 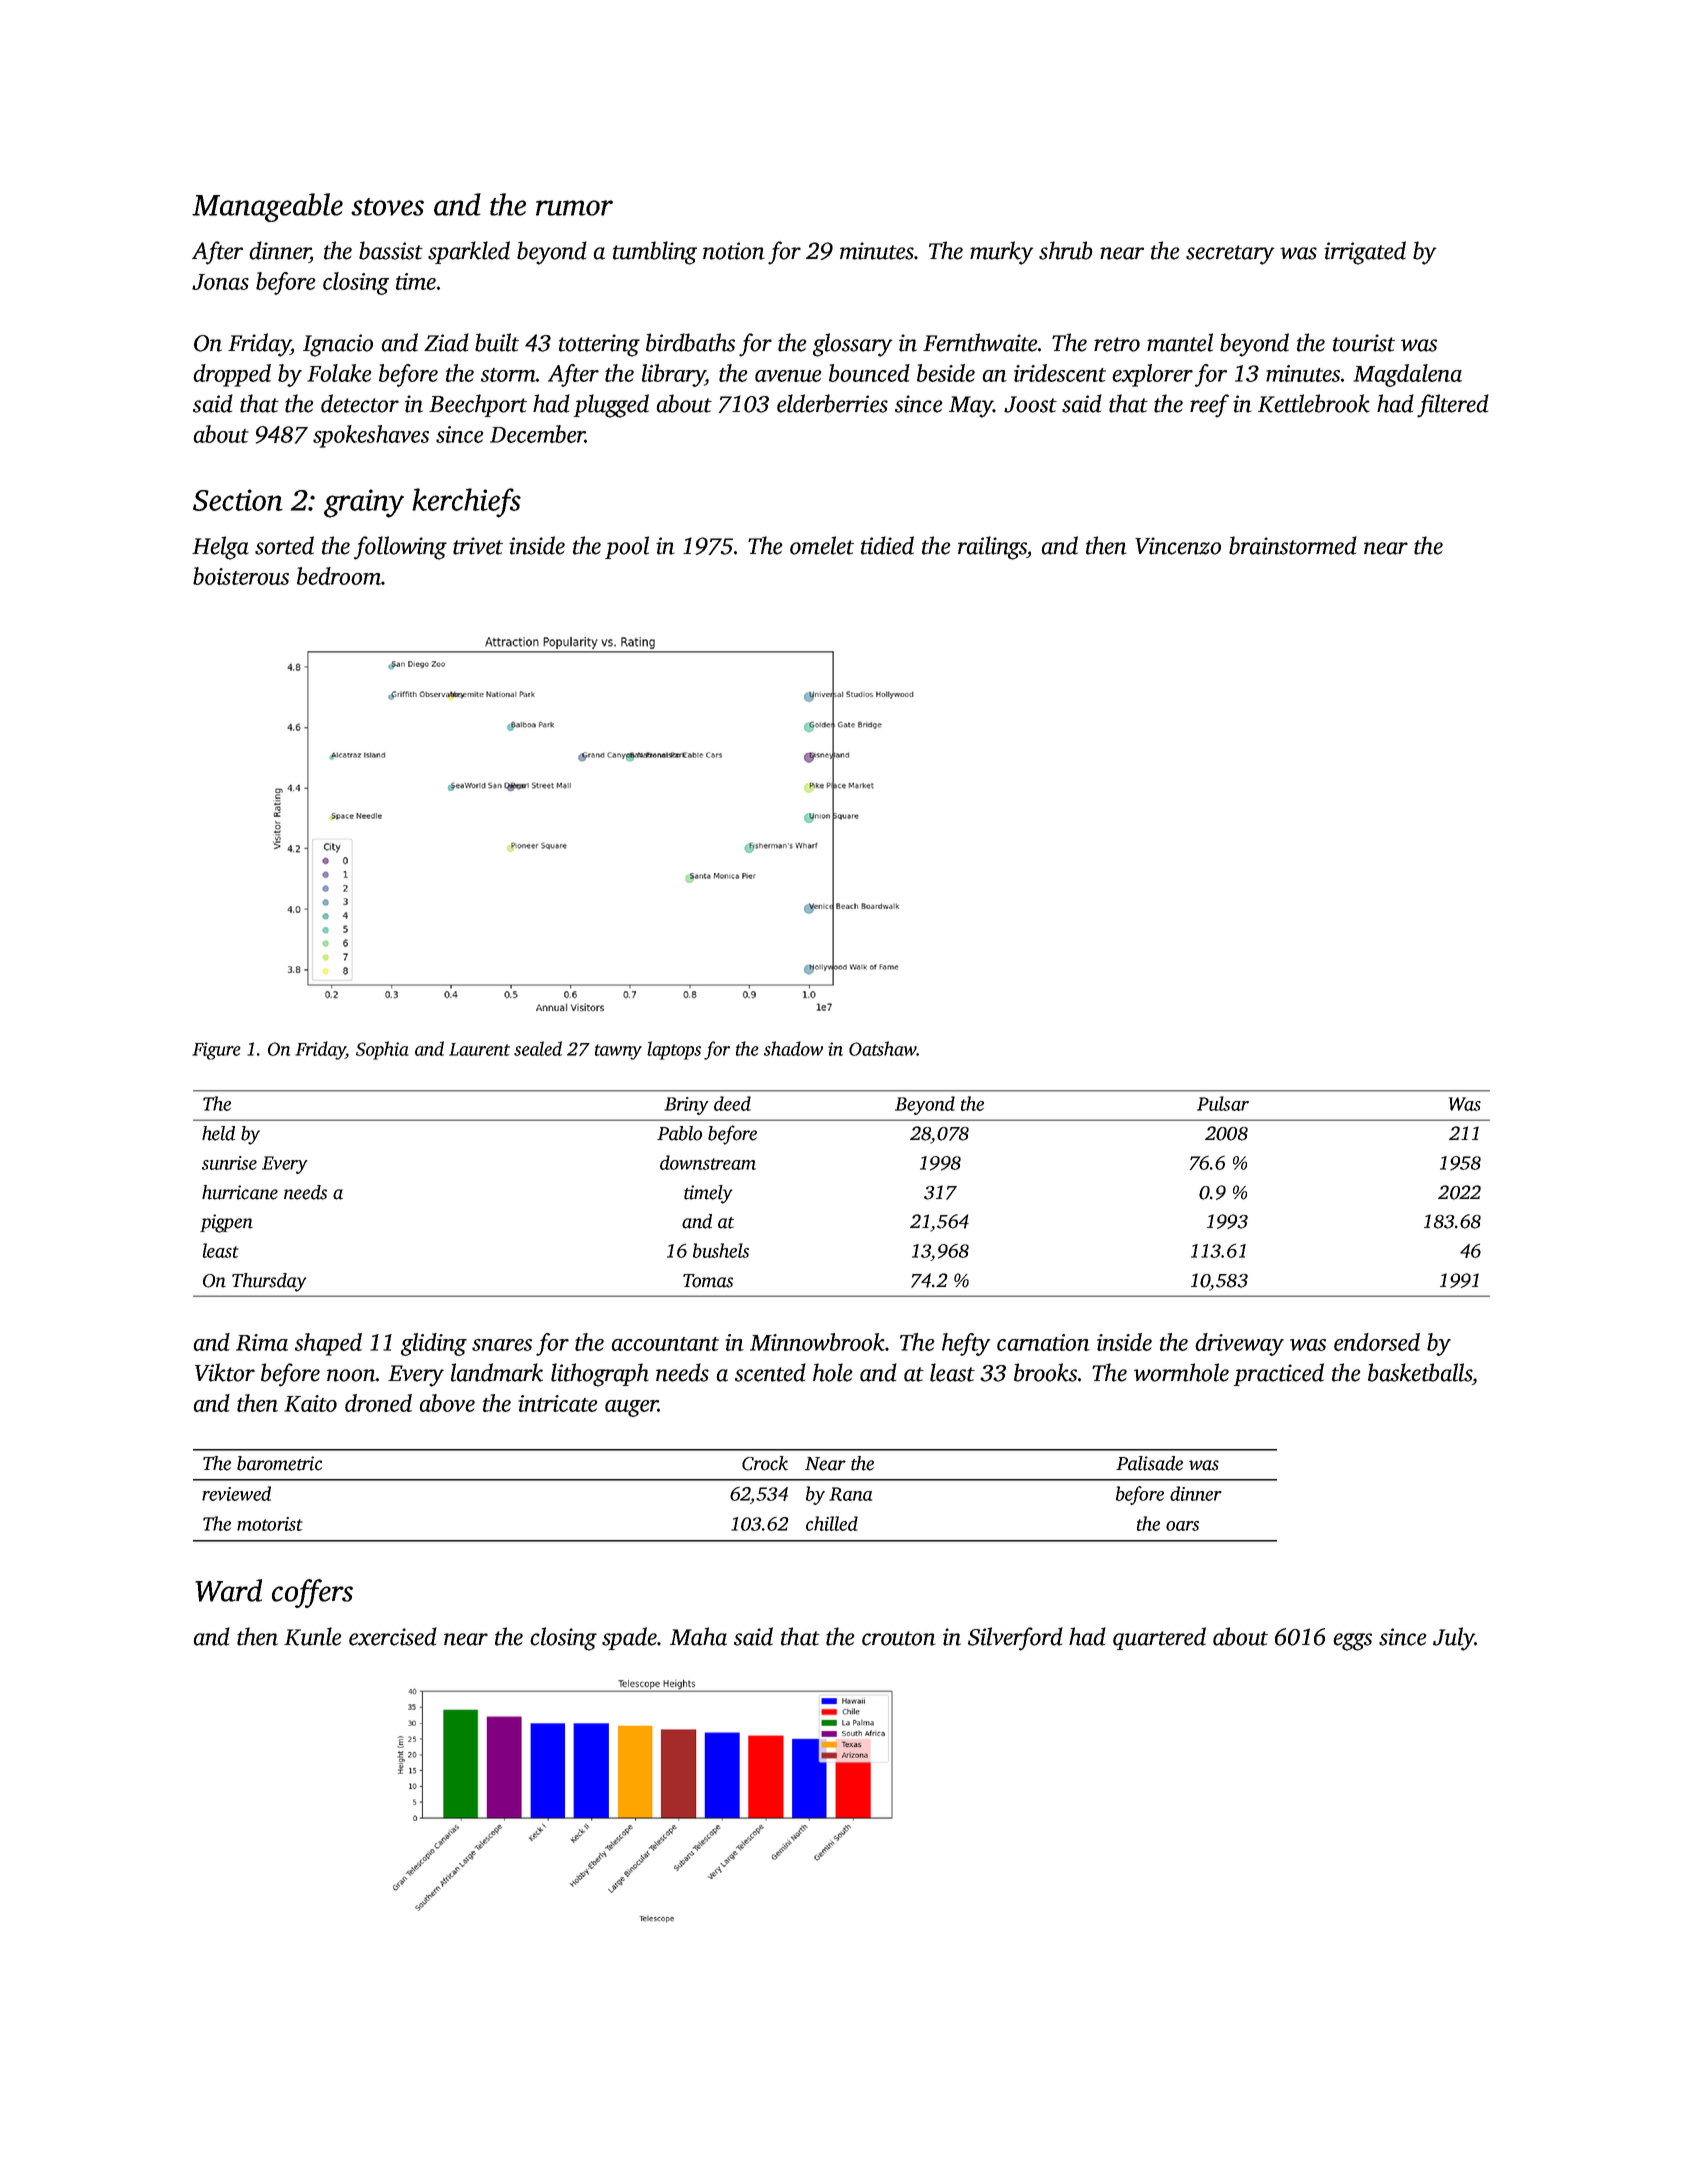 What do you see at coordinates (822, 545) in the image?
I see `omelet` at bounding box center [822, 545].
